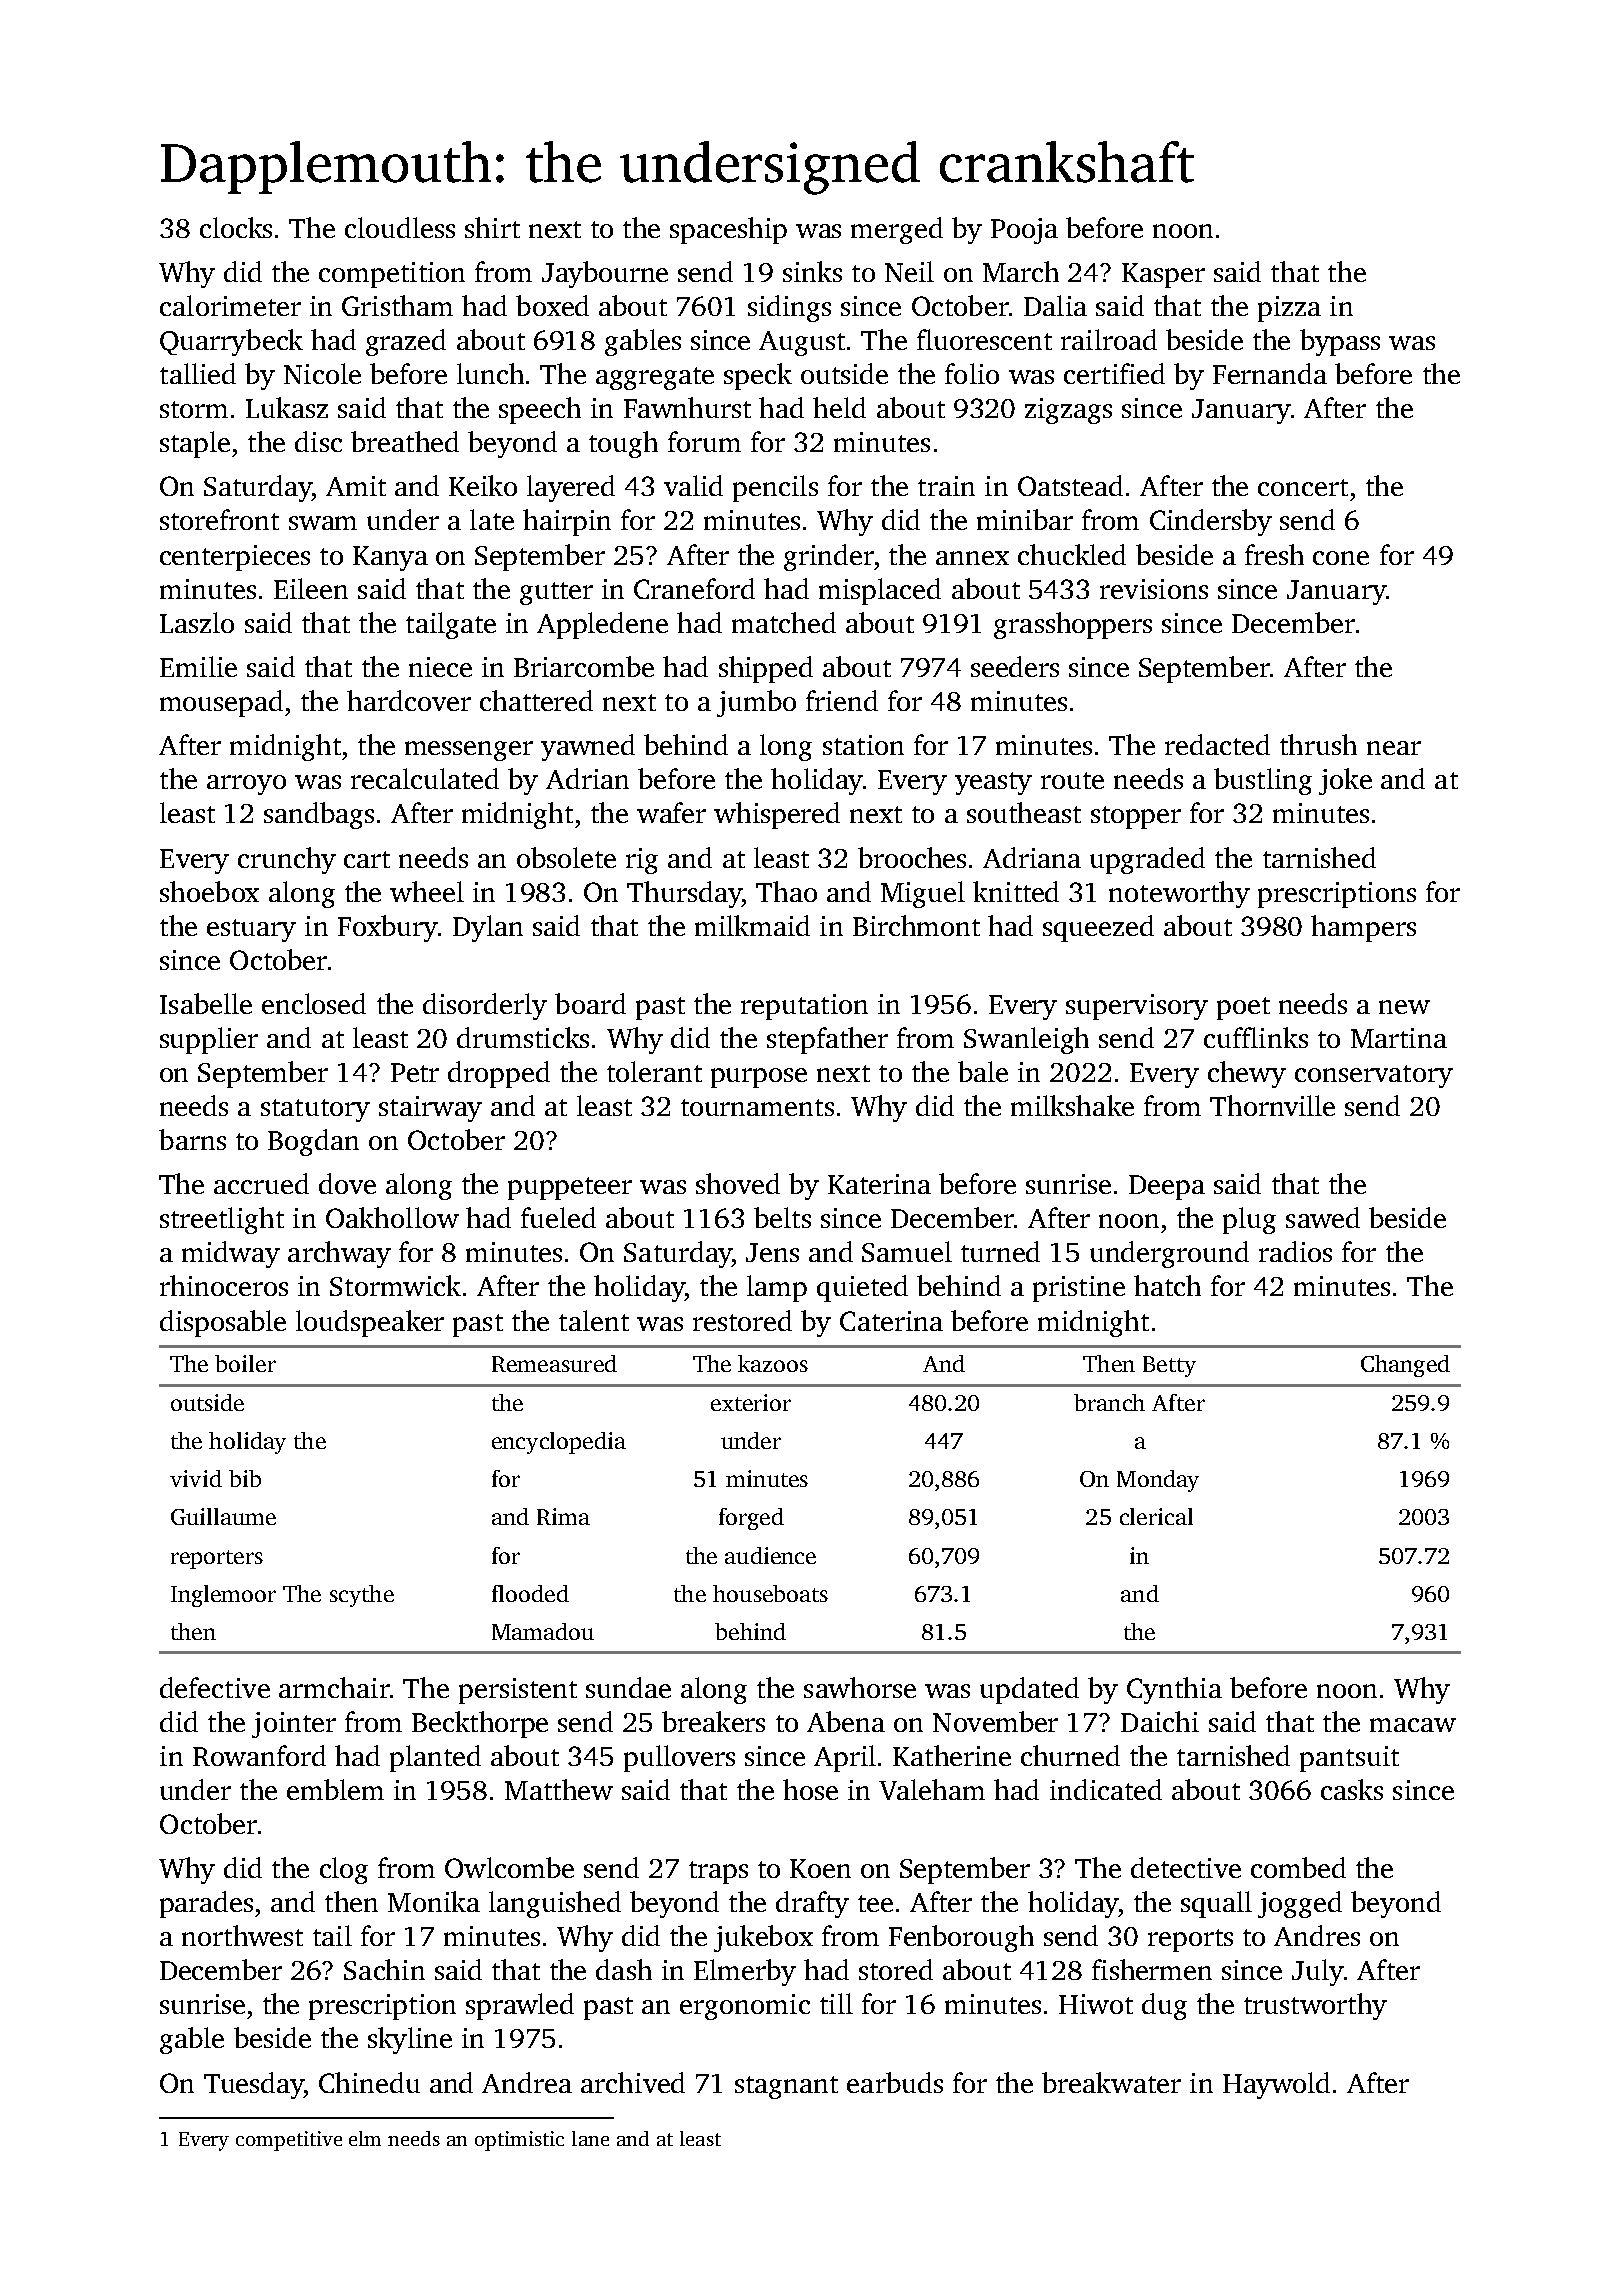 The width and height of the screenshot is (1620, 2292). Describe the element at coordinates (236, 227) in the screenshot. I see `clocks` at that location.
